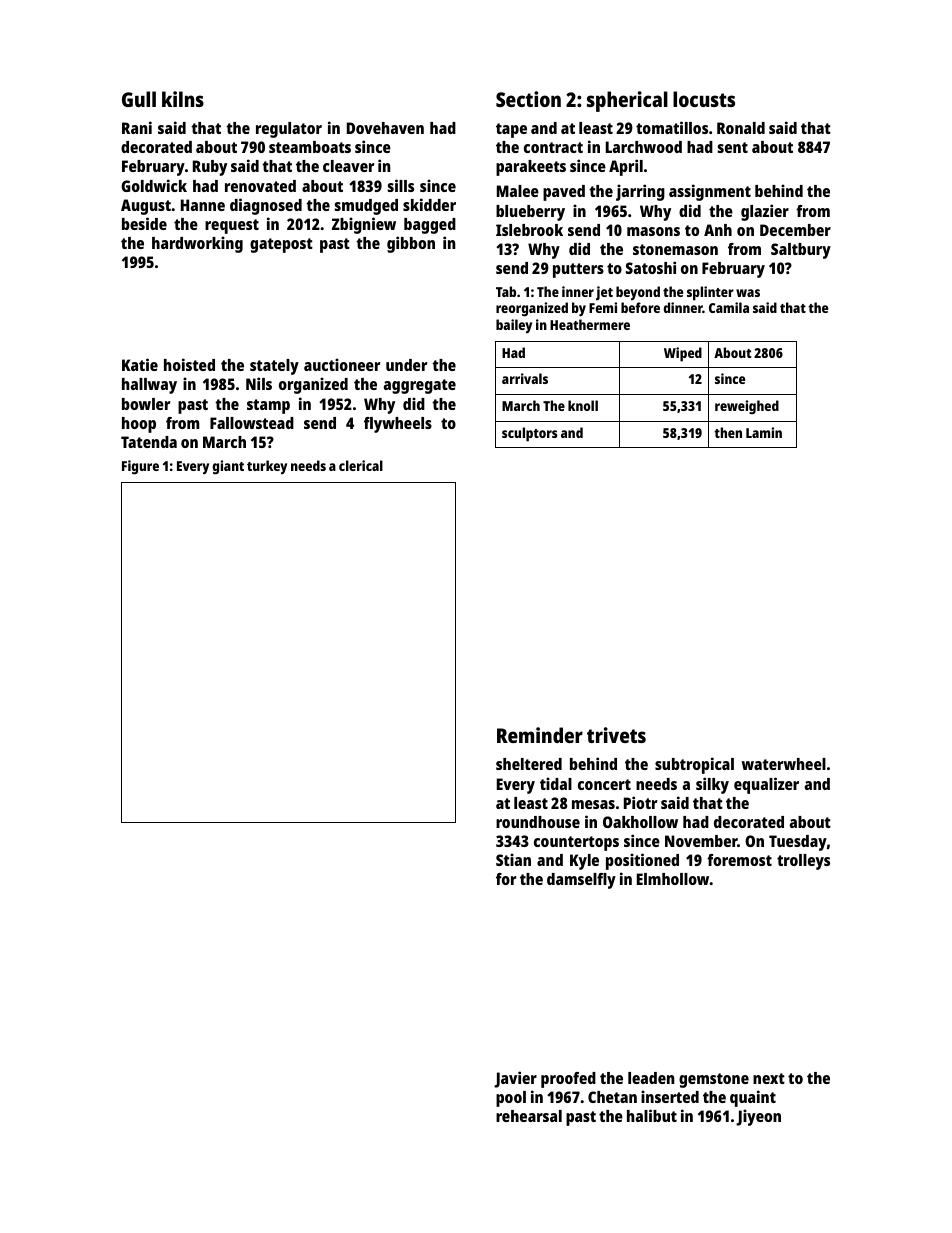 The width and height of the page is (952, 1233). I want to click on Dovehaven, so click(385, 128).
